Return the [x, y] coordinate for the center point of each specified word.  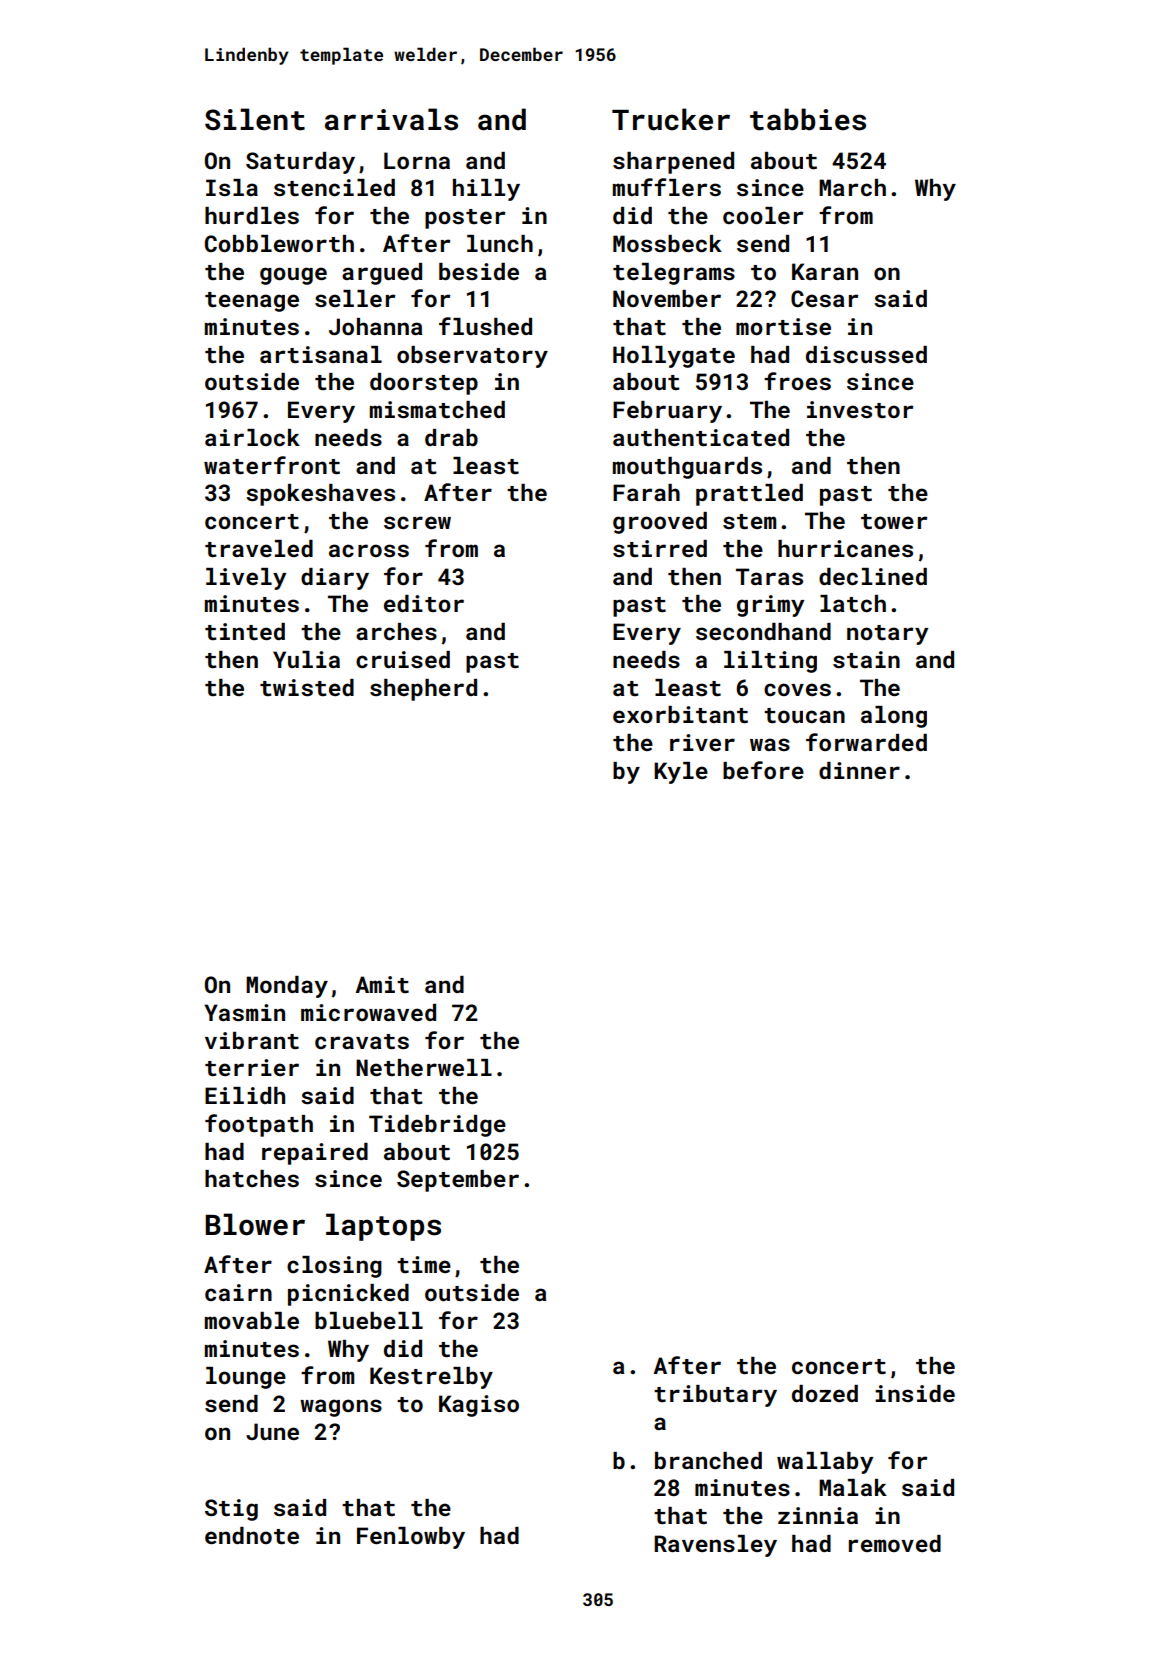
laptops [383, 1227]
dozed [825, 1393]
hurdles [252, 215]
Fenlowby [411, 1538]
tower [894, 521]
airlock [252, 437]
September [458, 1181]
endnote [252, 1535]
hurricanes [845, 548]
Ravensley [715, 1546]
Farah [646, 492]
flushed [485, 326]
